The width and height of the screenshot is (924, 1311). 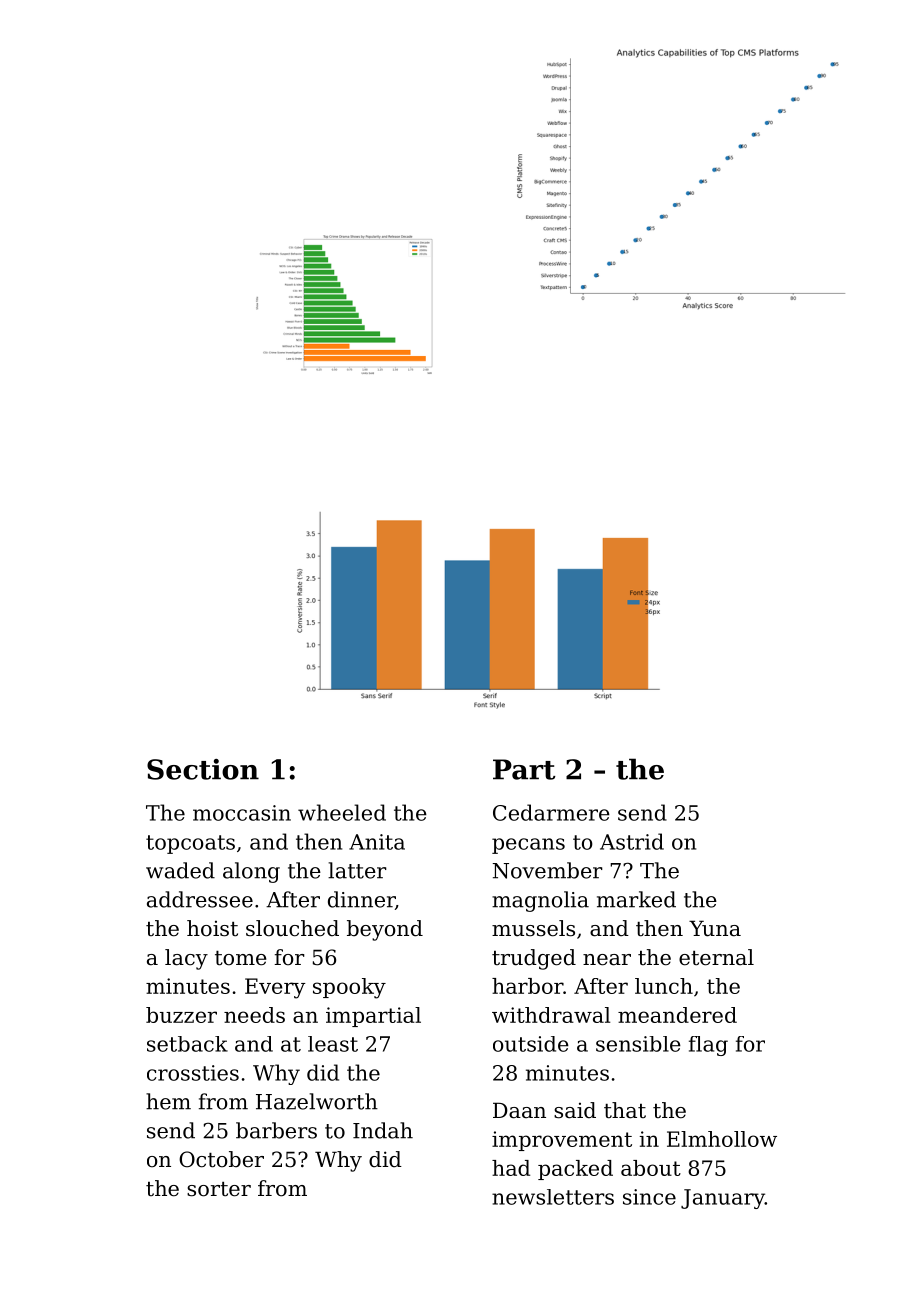 What do you see at coordinates (649, 1197) in the screenshot?
I see `since` at bounding box center [649, 1197].
